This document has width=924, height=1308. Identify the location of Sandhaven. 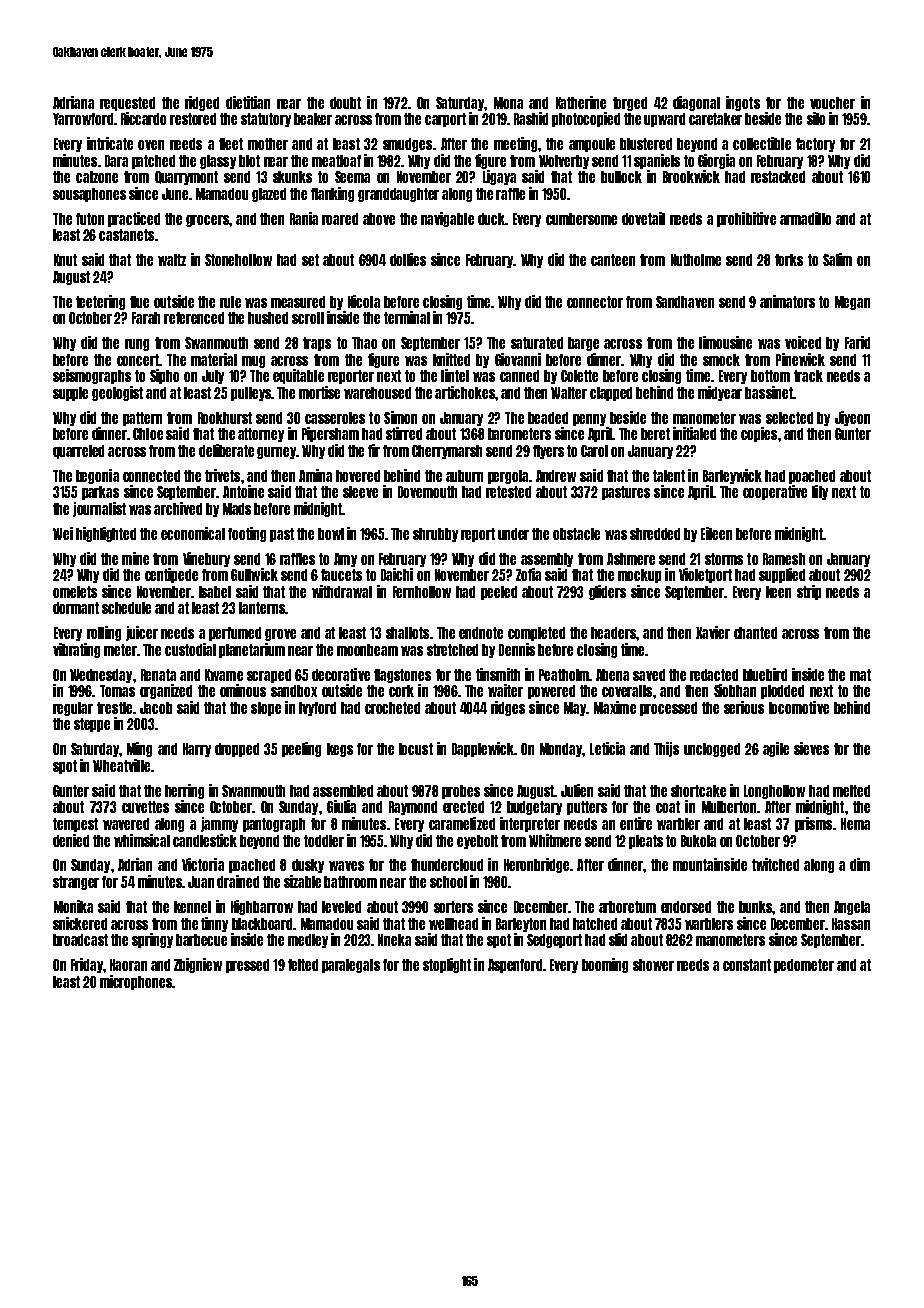
(685, 302).
